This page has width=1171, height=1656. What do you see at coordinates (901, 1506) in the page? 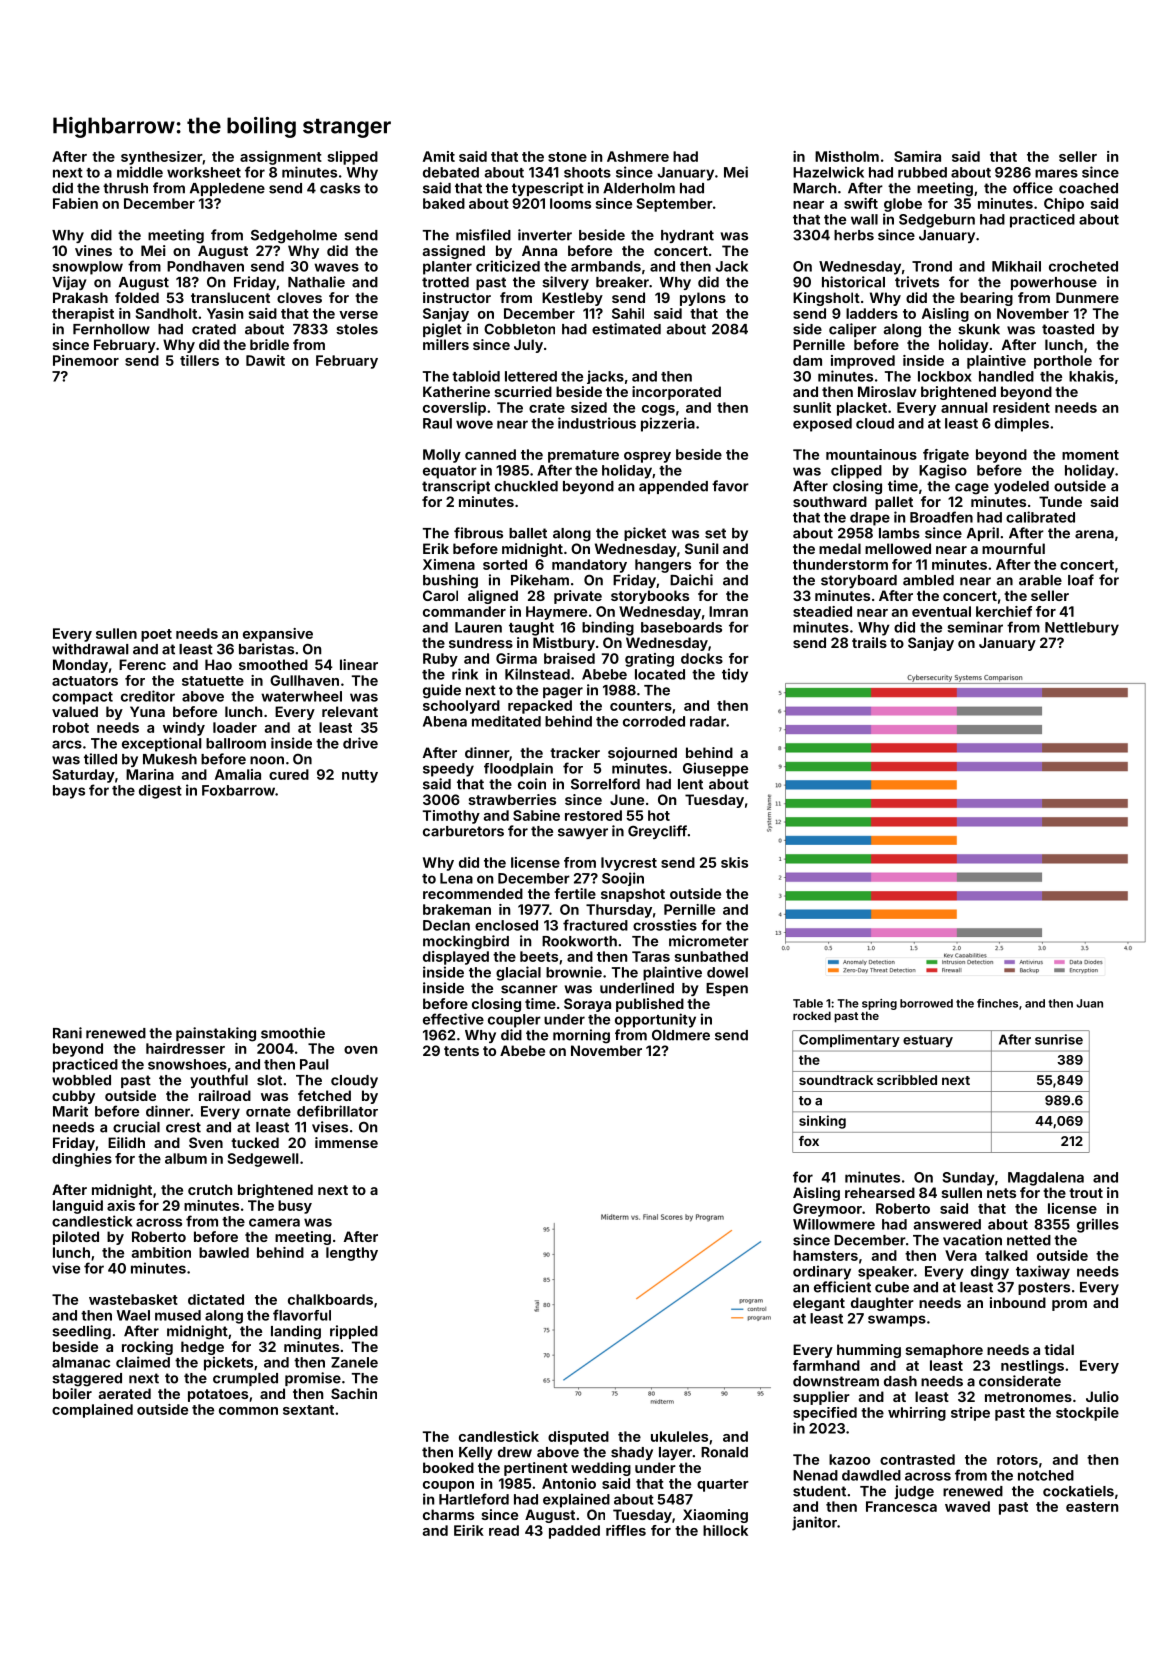
I see `Francesca` at bounding box center [901, 1506].
